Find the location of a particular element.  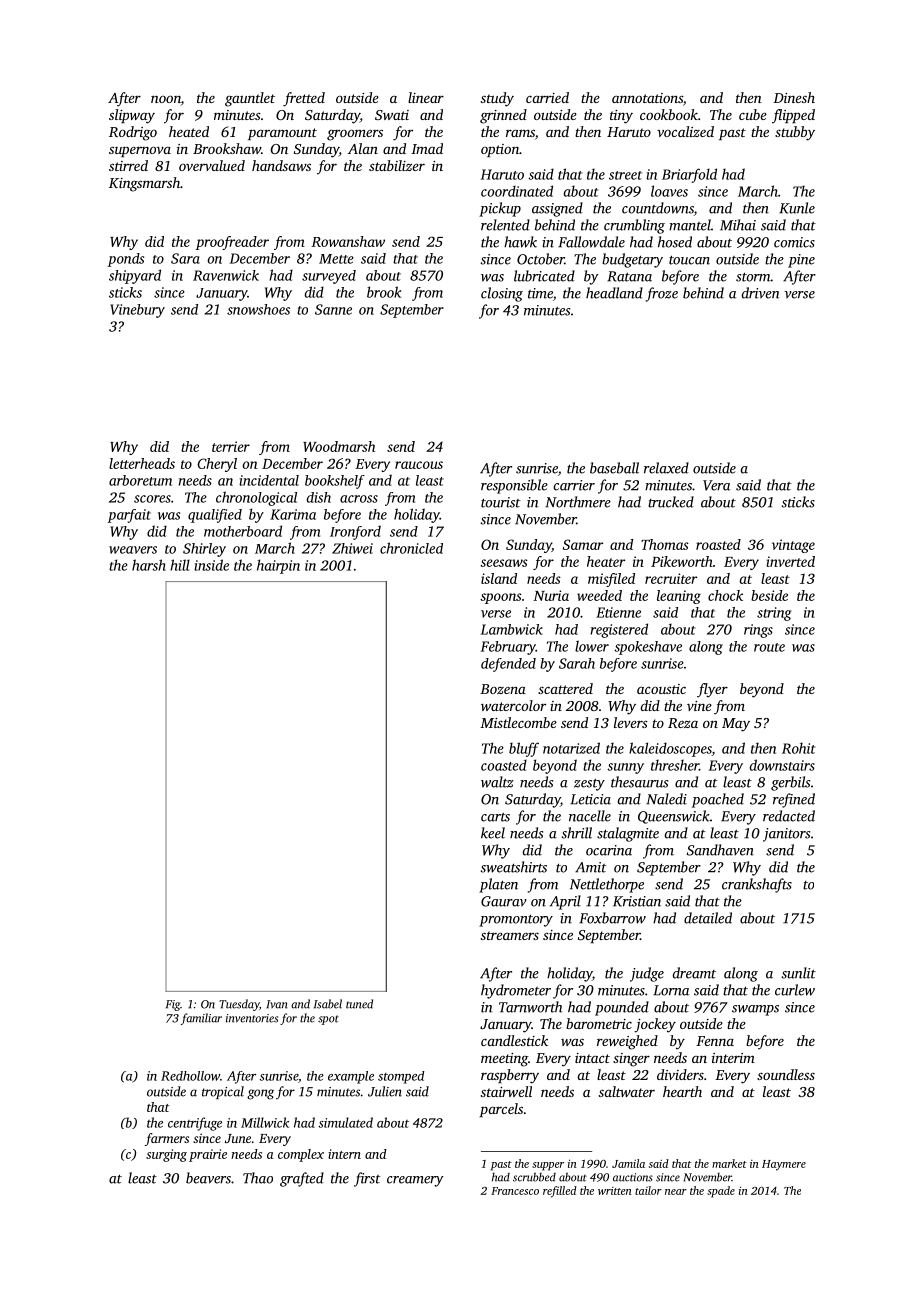

noon is located at coordinates (166, 99).
